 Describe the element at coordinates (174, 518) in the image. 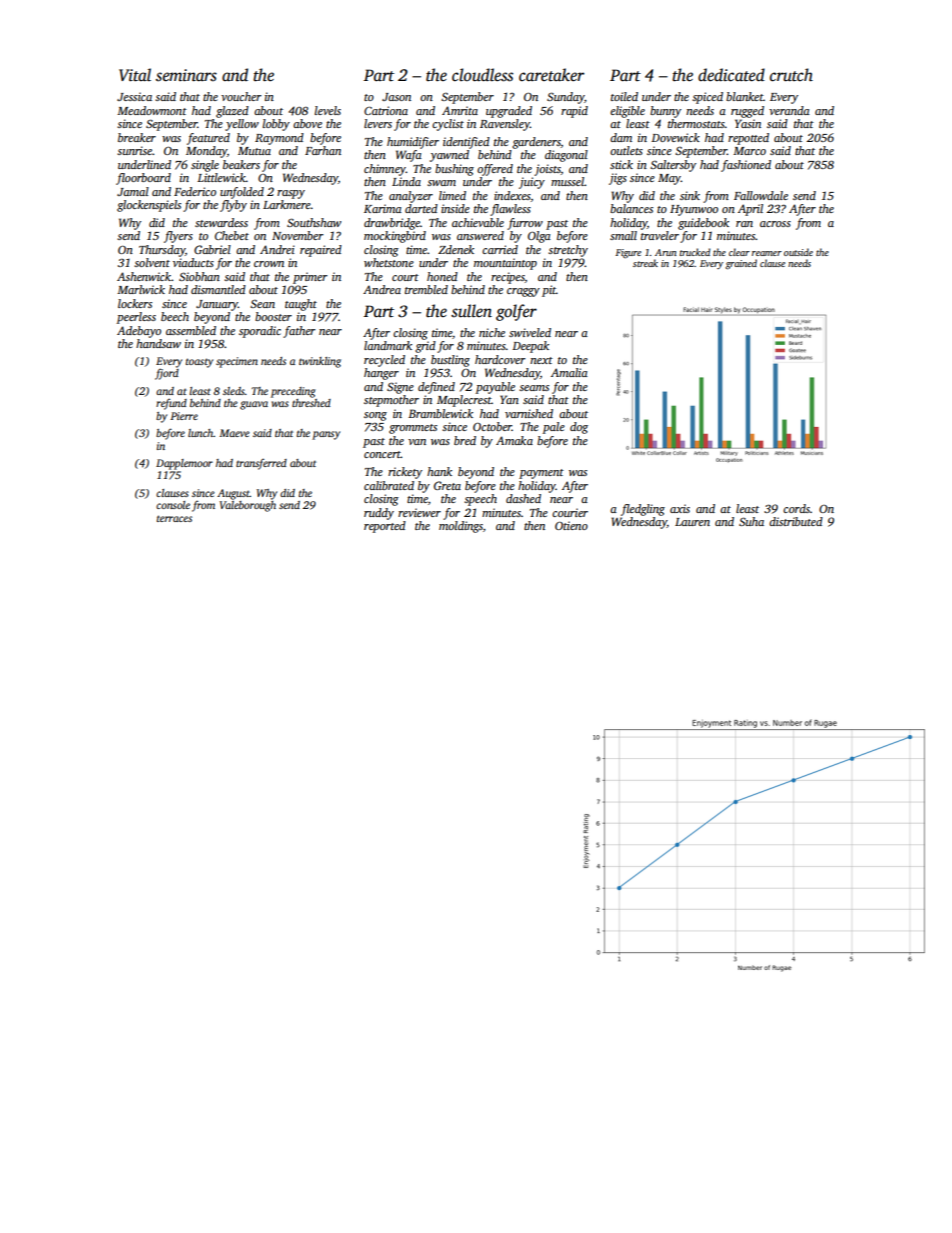

I see `terraces` at that location.
